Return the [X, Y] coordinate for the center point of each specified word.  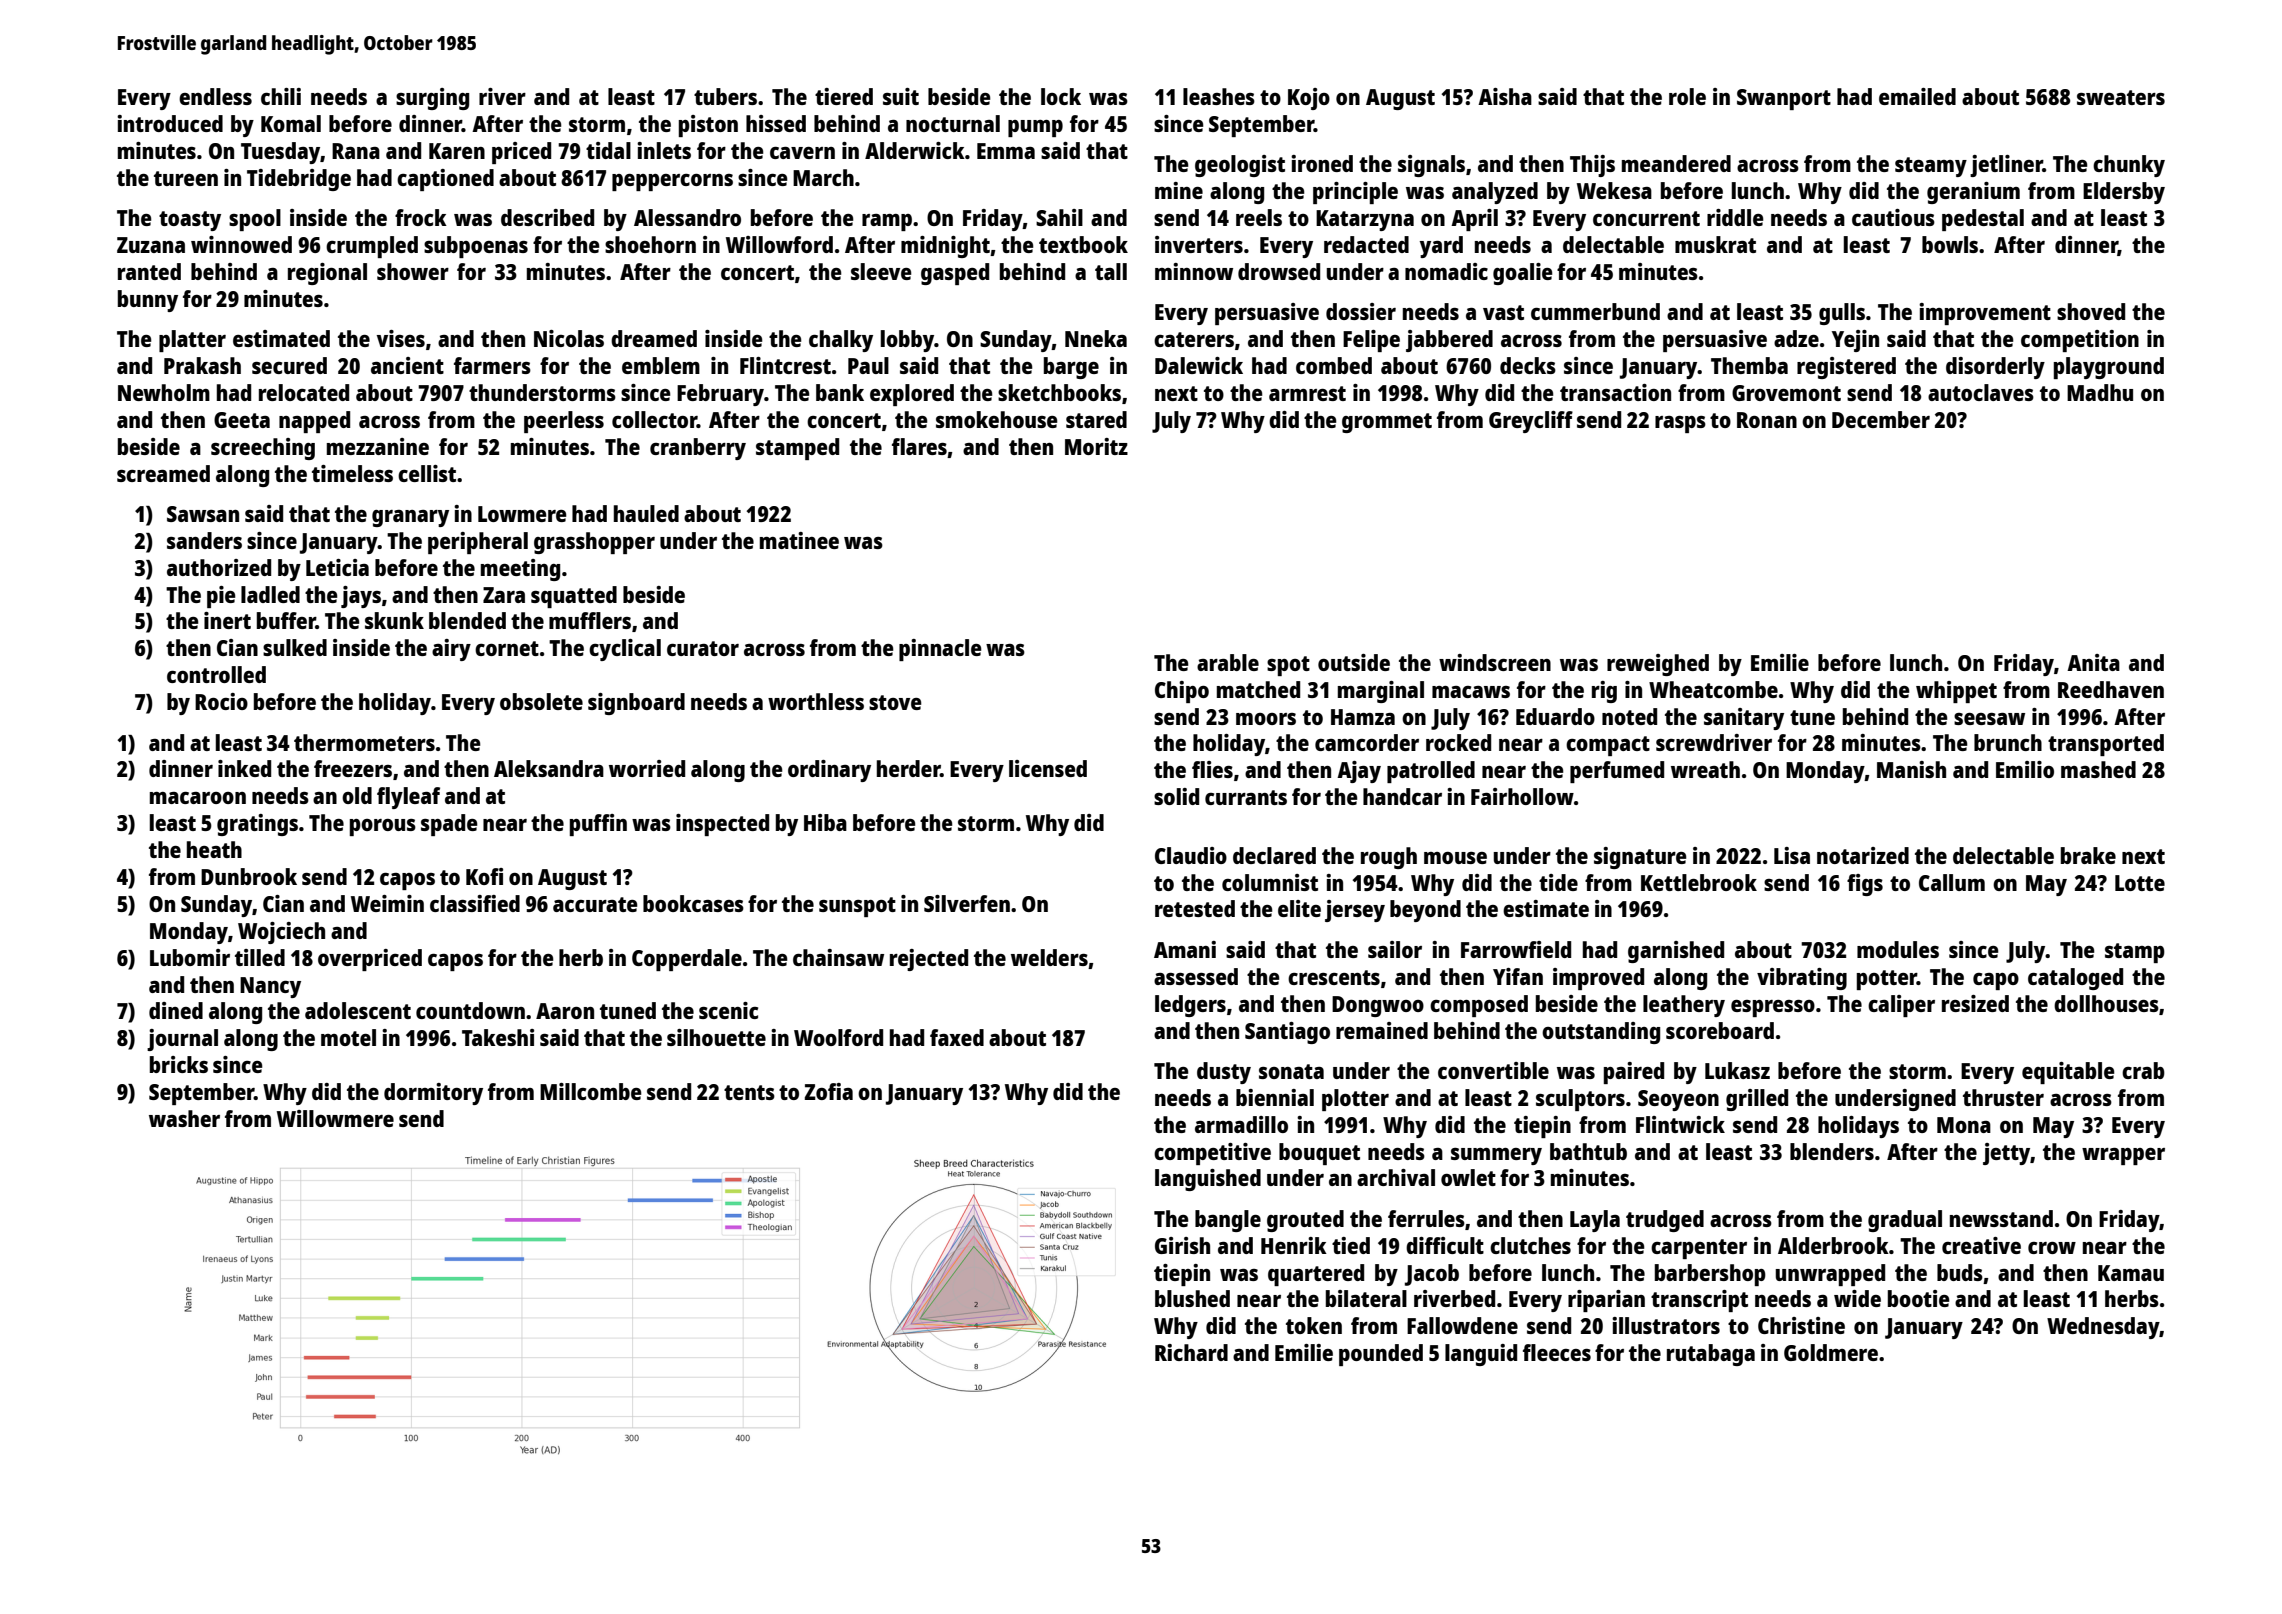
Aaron [565, 1011]
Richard [1191, 1352]
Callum [1952, 882]
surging [432, 99]
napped [314, 422]
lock [1061, 96]
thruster [2003, 1097]
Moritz [1096, 446]
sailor [1395, 949]
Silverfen [967, 903]
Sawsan [203, 514]
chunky [2129, 166]
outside [1354, 662]
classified [475, 903]
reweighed [1658, 665]
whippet [1956, 692]
